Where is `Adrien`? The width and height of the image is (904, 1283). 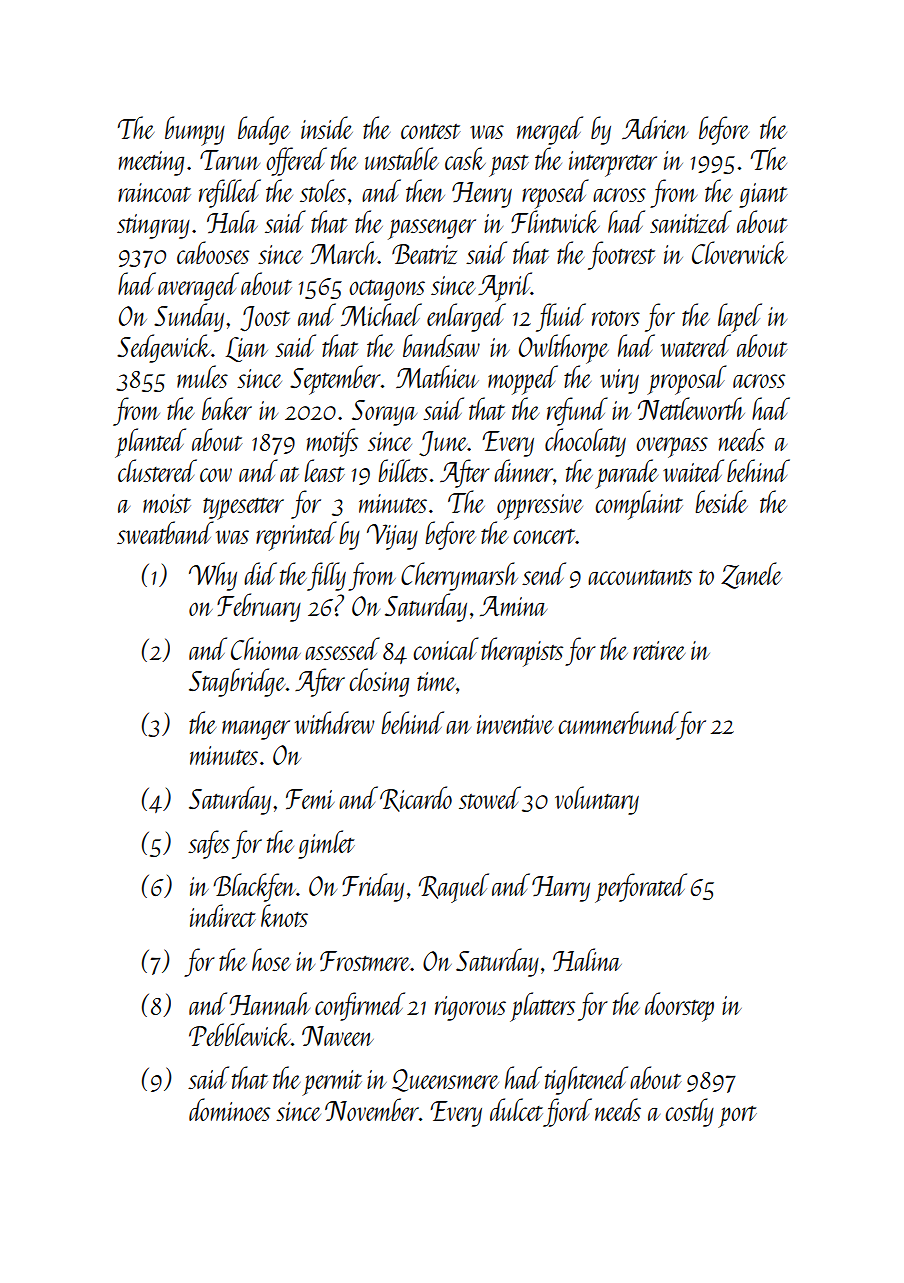 Adrien is located at coordinates (655, 127).
